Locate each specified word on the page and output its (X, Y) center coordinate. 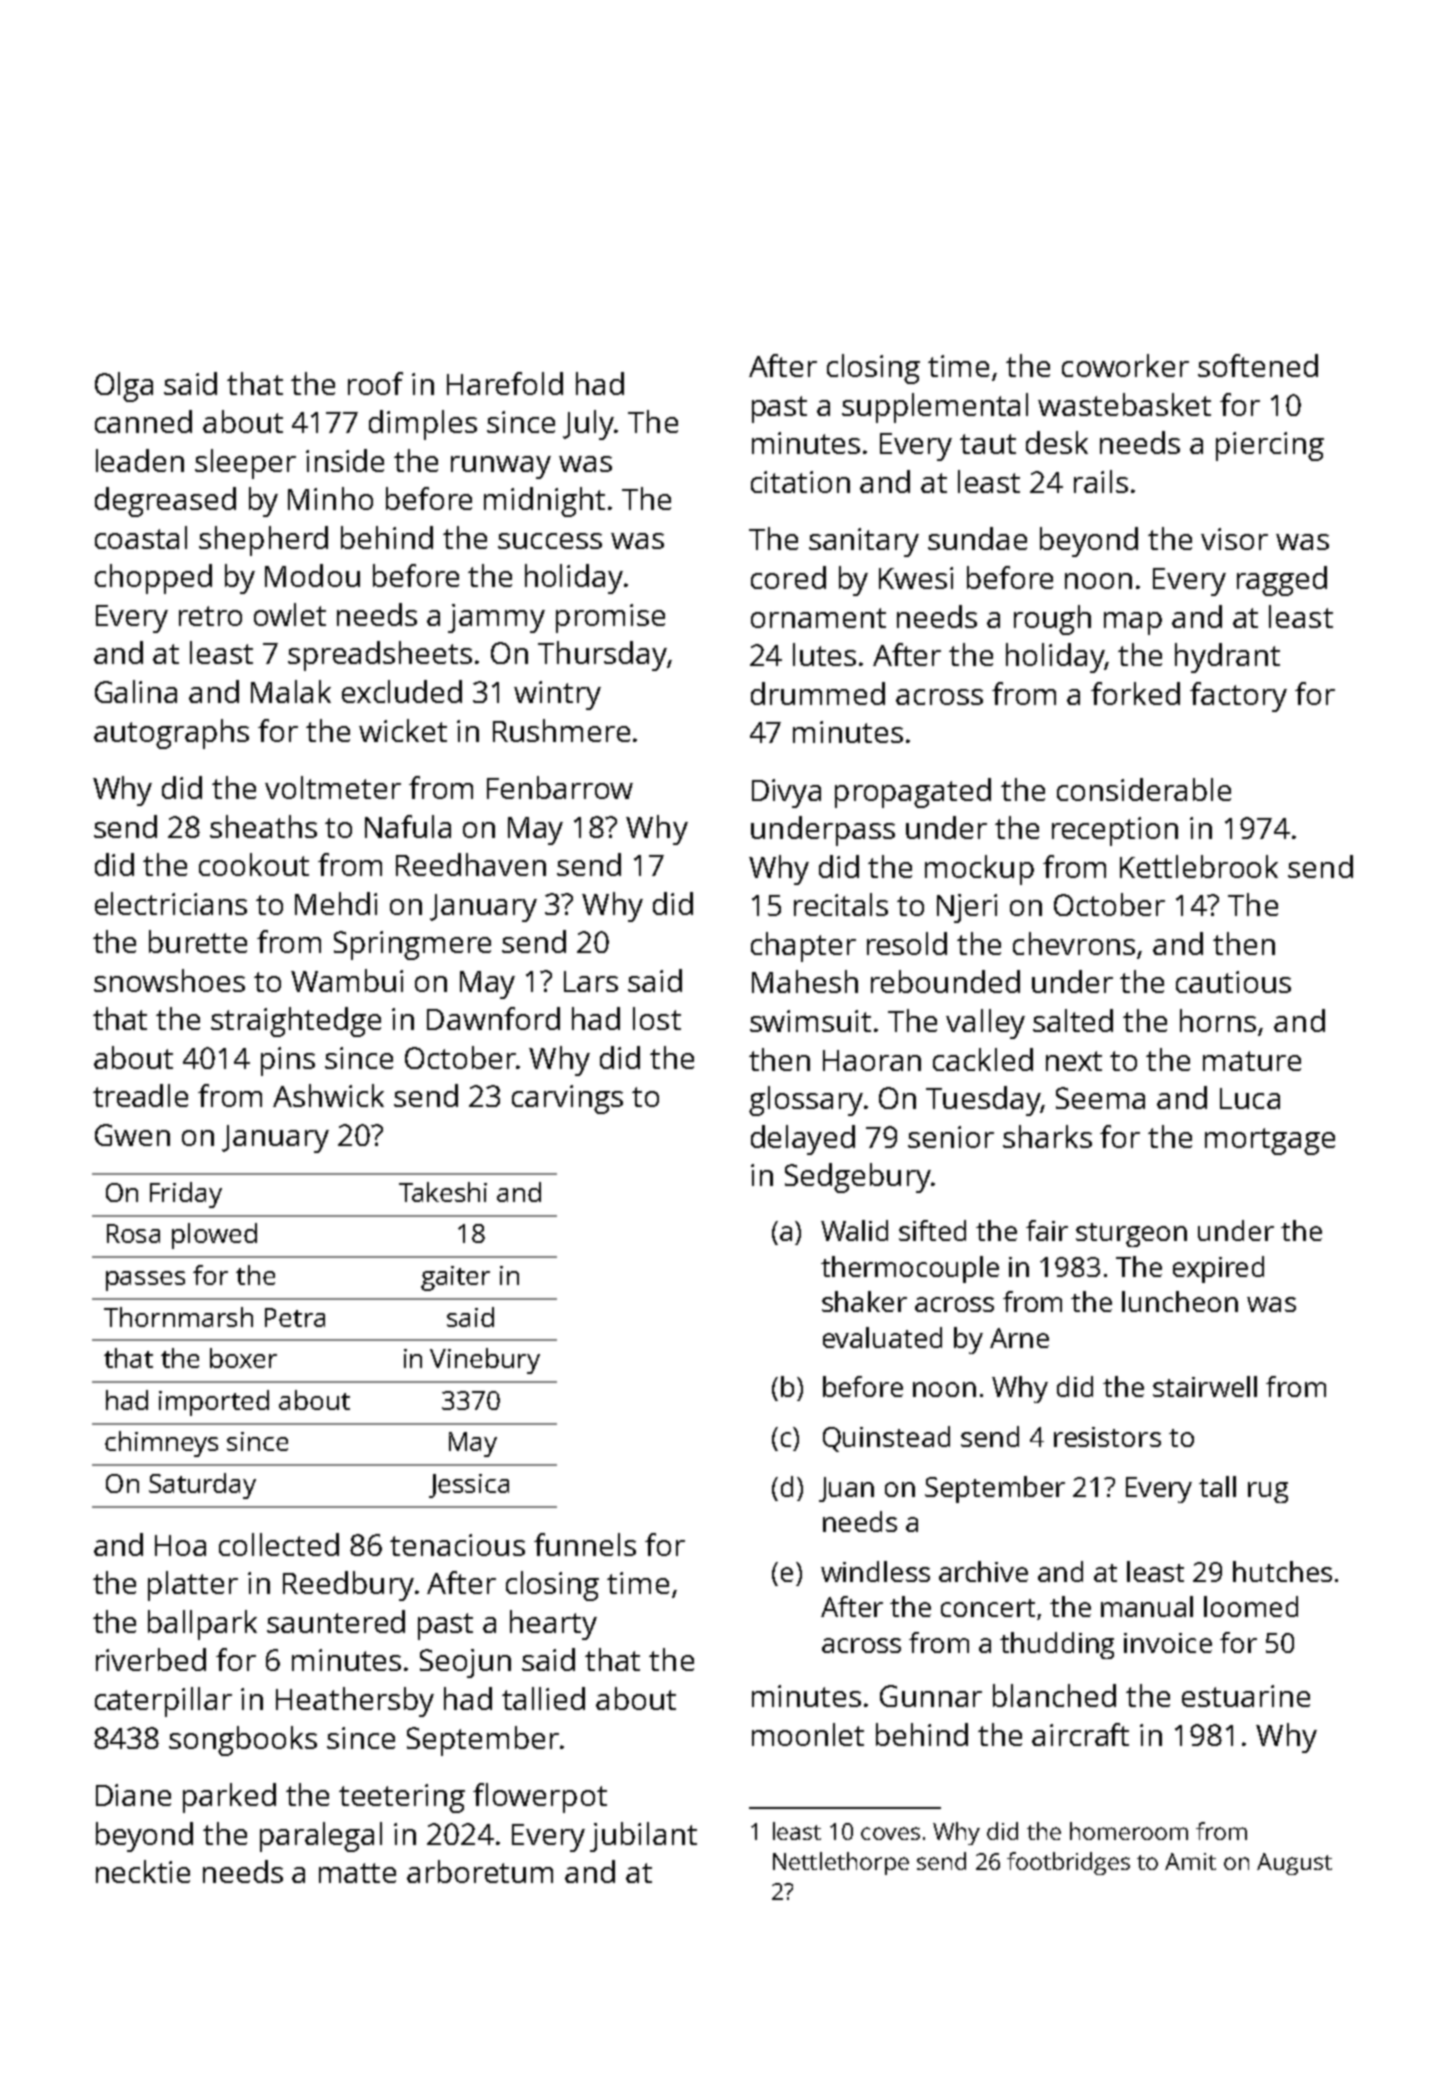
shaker (864, 1301)
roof (375, 383)
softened (1258, 365)
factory (1238, 697)
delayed (803, 1140)
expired (1218, 1269)
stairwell (1205, 1386)
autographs (171, 734)
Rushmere (561, 730)
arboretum (480, 1871)
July (588, 425)
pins (288, 1061)
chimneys (161, 1444)
